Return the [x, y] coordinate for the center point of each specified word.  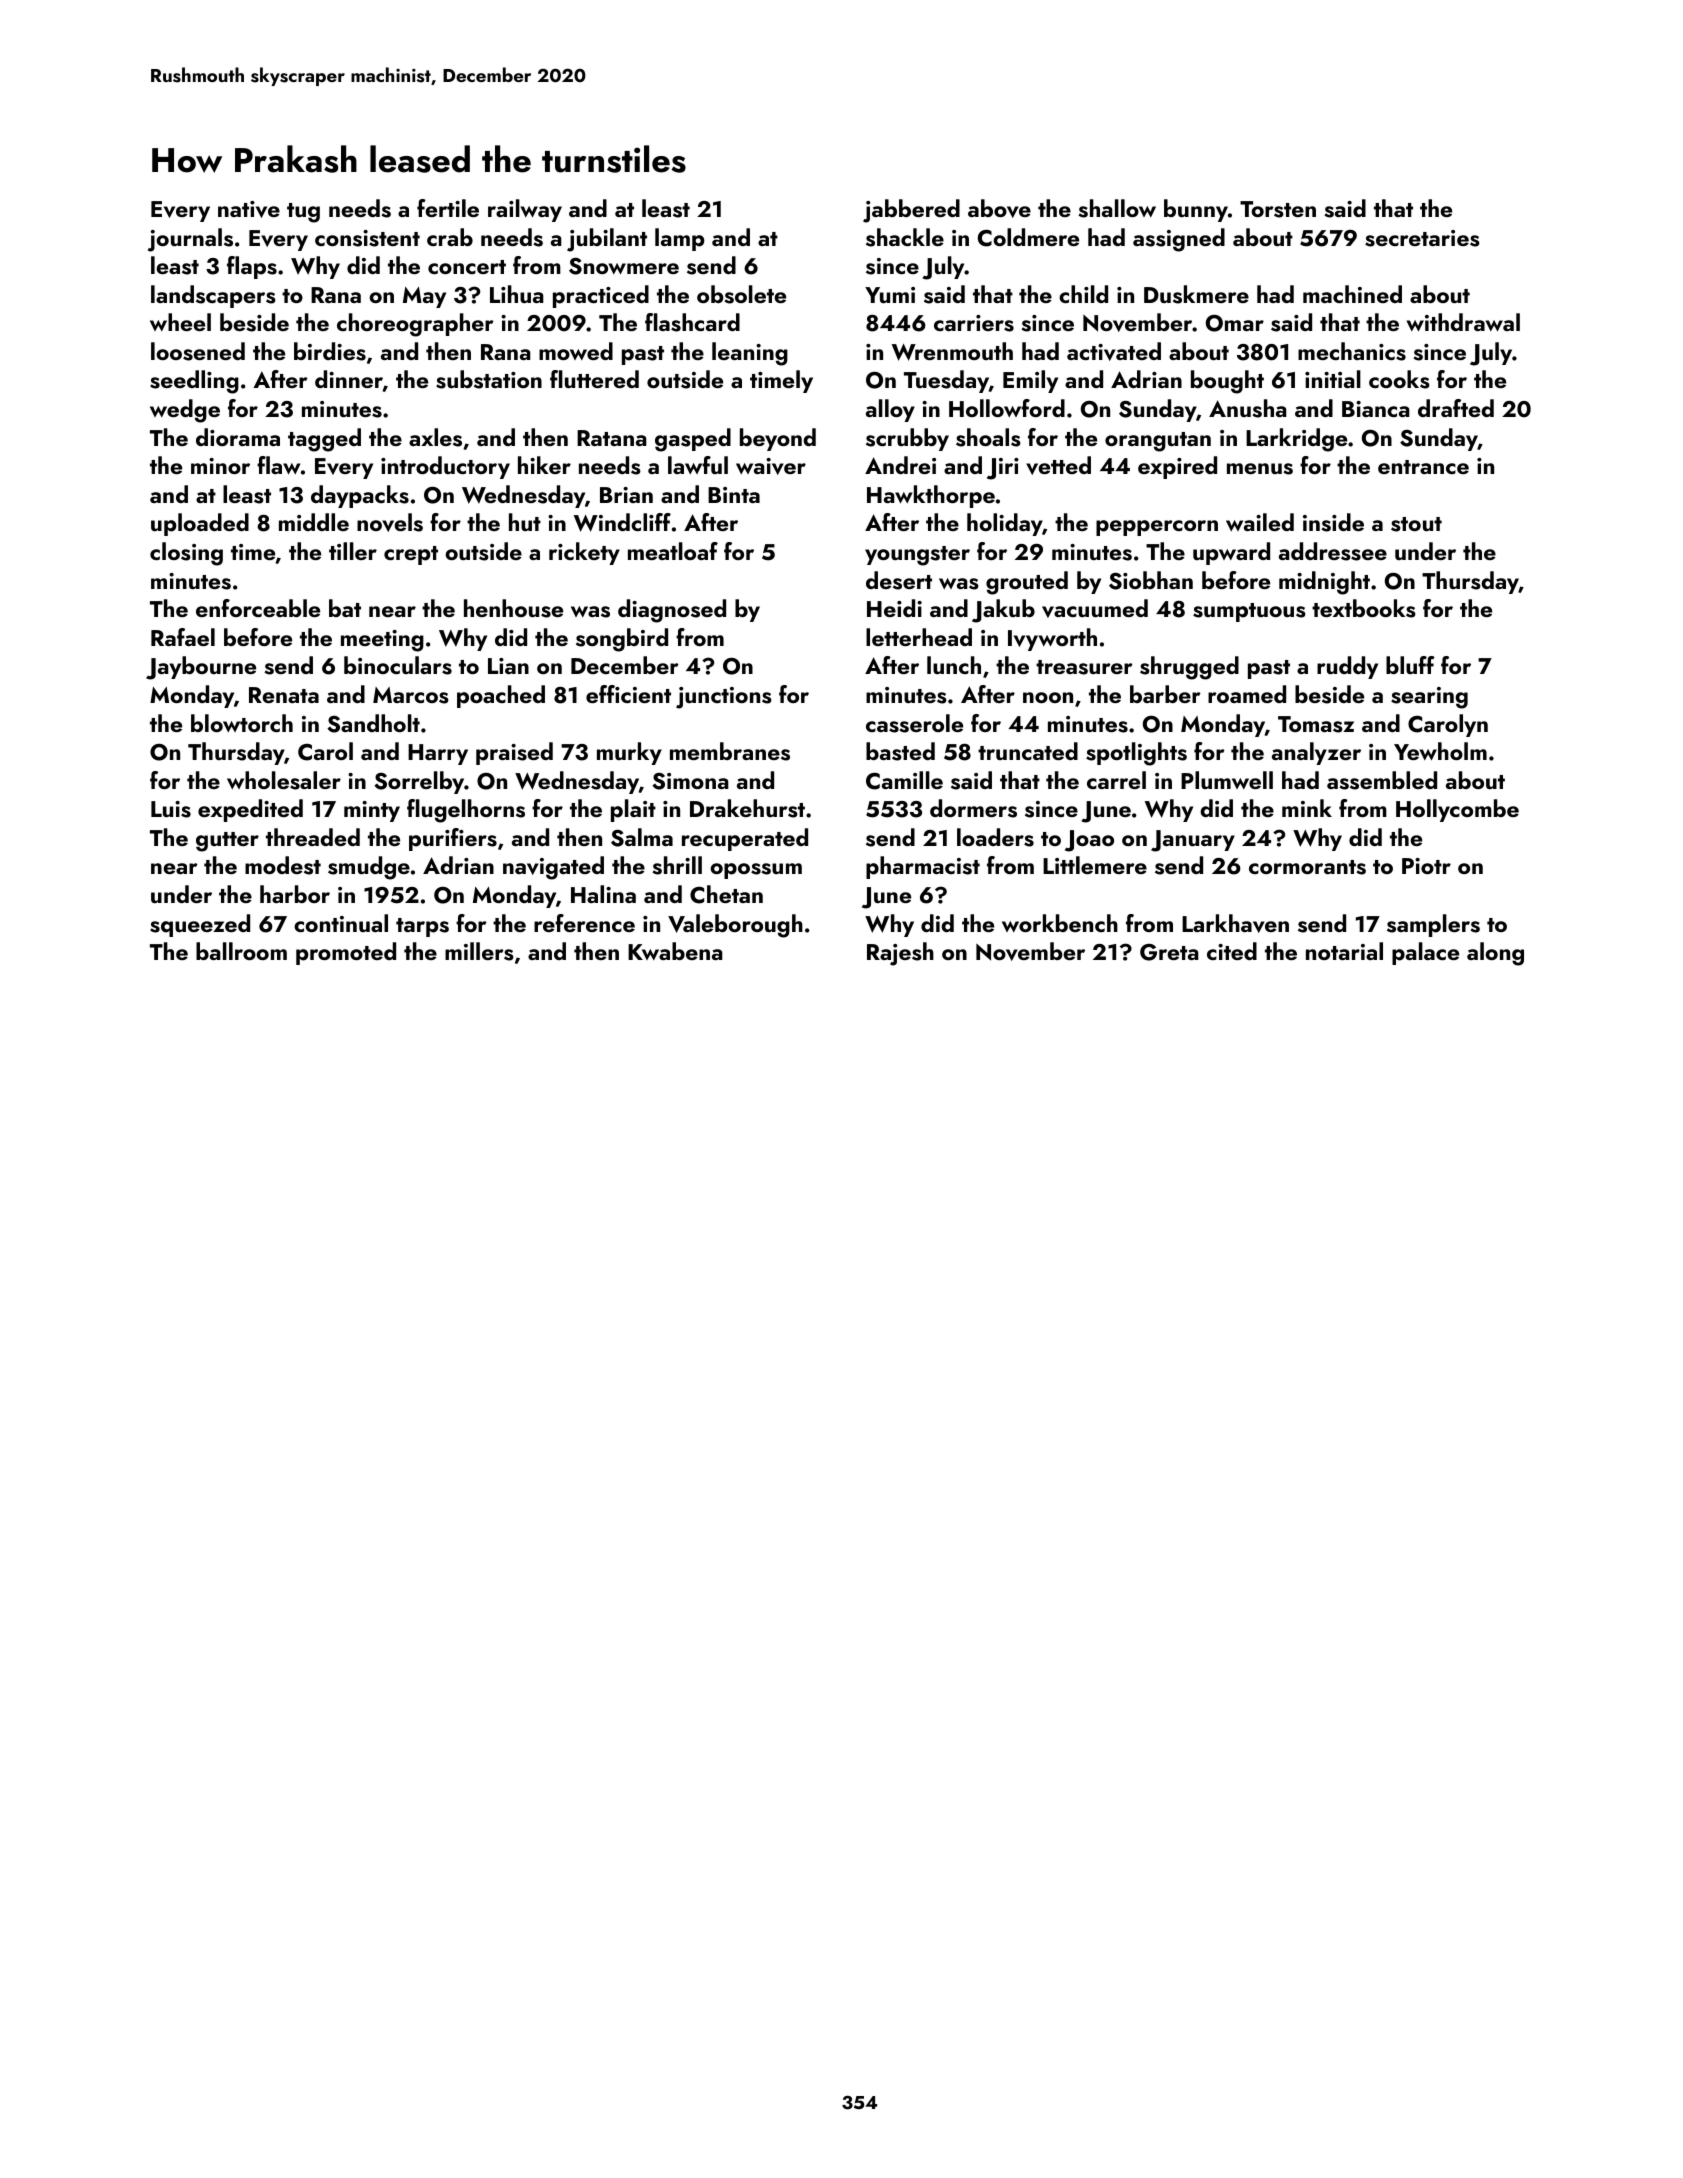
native [249, 209]
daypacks [360, 496]
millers [479, 951]
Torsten [1278, 209]
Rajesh [900, 954]
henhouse [513, 608]
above [999, 208]
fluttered [594, 379]
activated [1114, 351]
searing [1429, 698]
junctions [724, 698]
